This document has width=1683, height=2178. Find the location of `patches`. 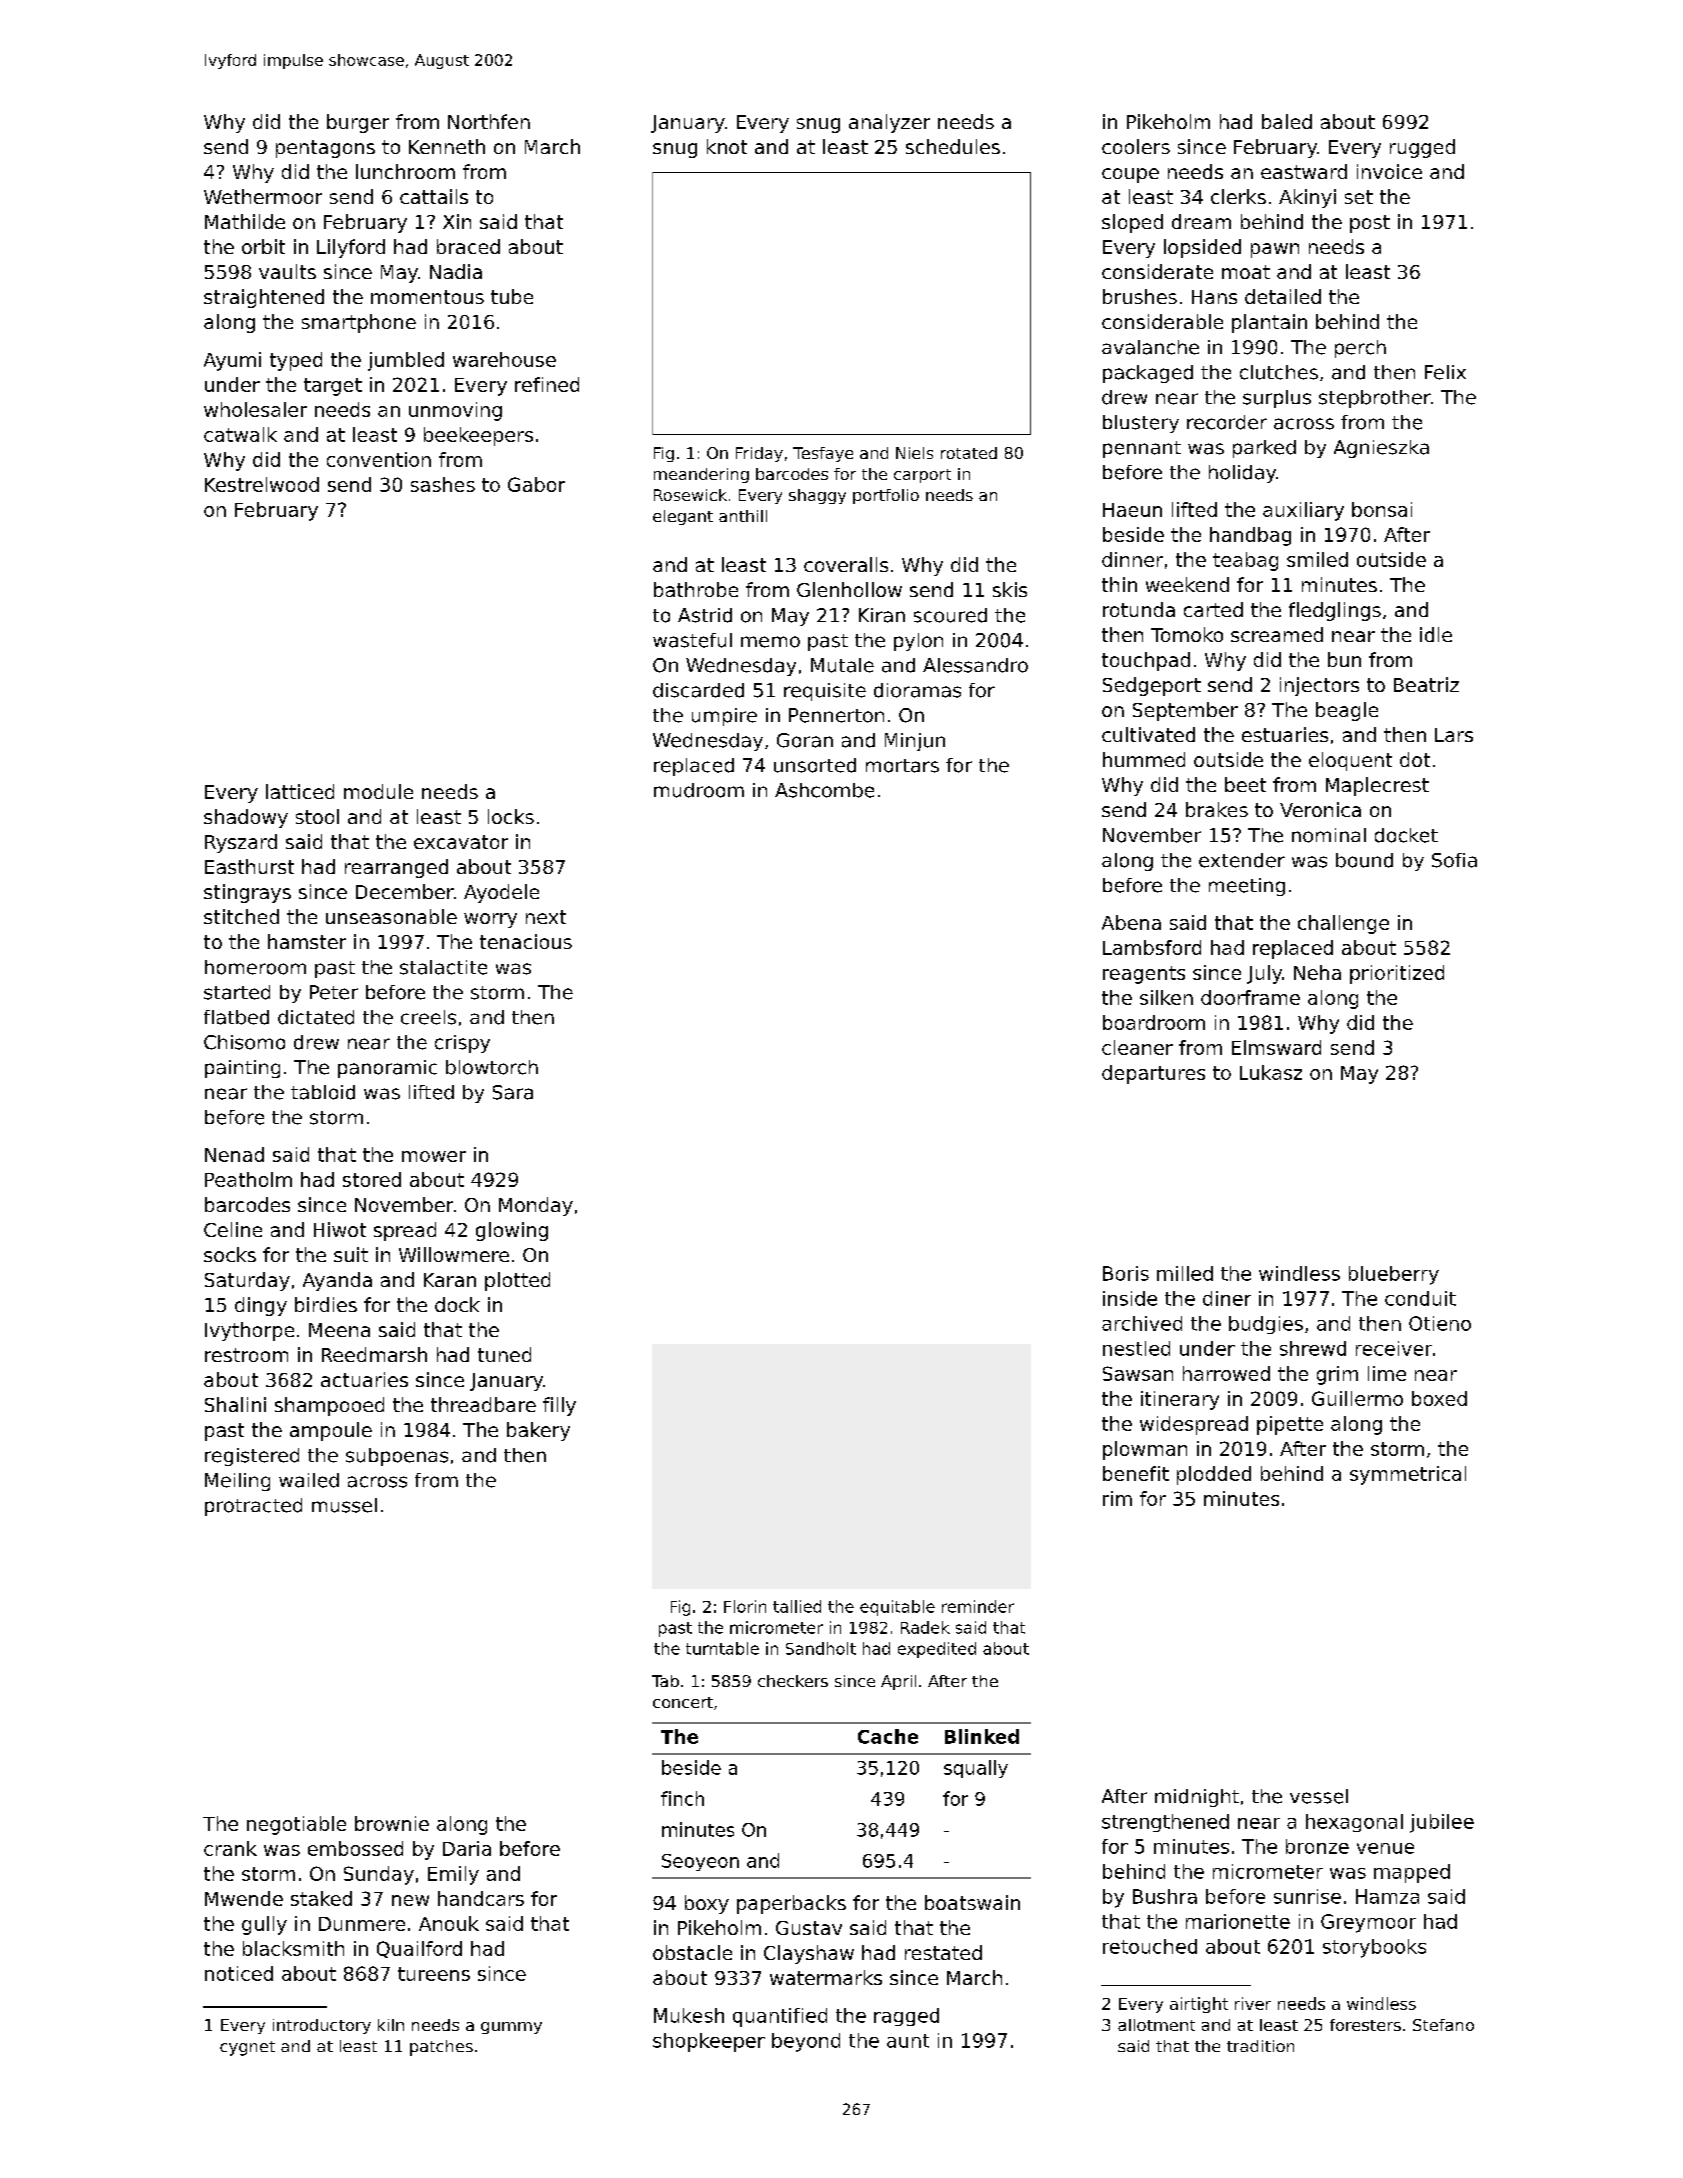

patches is located at coordinates (441, 2048).
